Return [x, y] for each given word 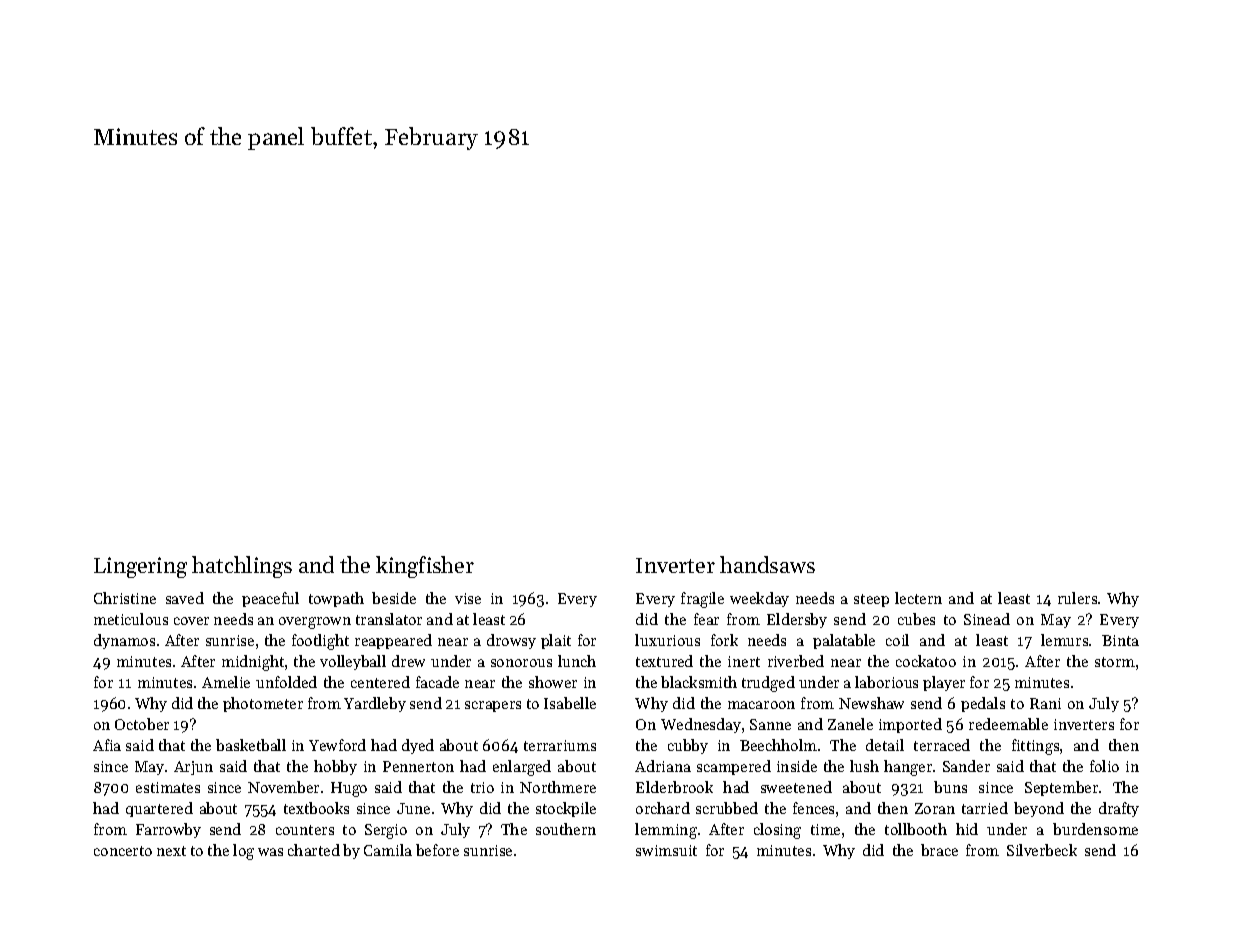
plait [556, 641]
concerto [123, 851]
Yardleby [375, 704]
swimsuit [666, 850]
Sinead [987, 619]
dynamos [124, 641]
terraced [942, 745]
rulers [1077, 598]
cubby [688, 746]
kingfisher [425, 567]
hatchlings [242, 567]
